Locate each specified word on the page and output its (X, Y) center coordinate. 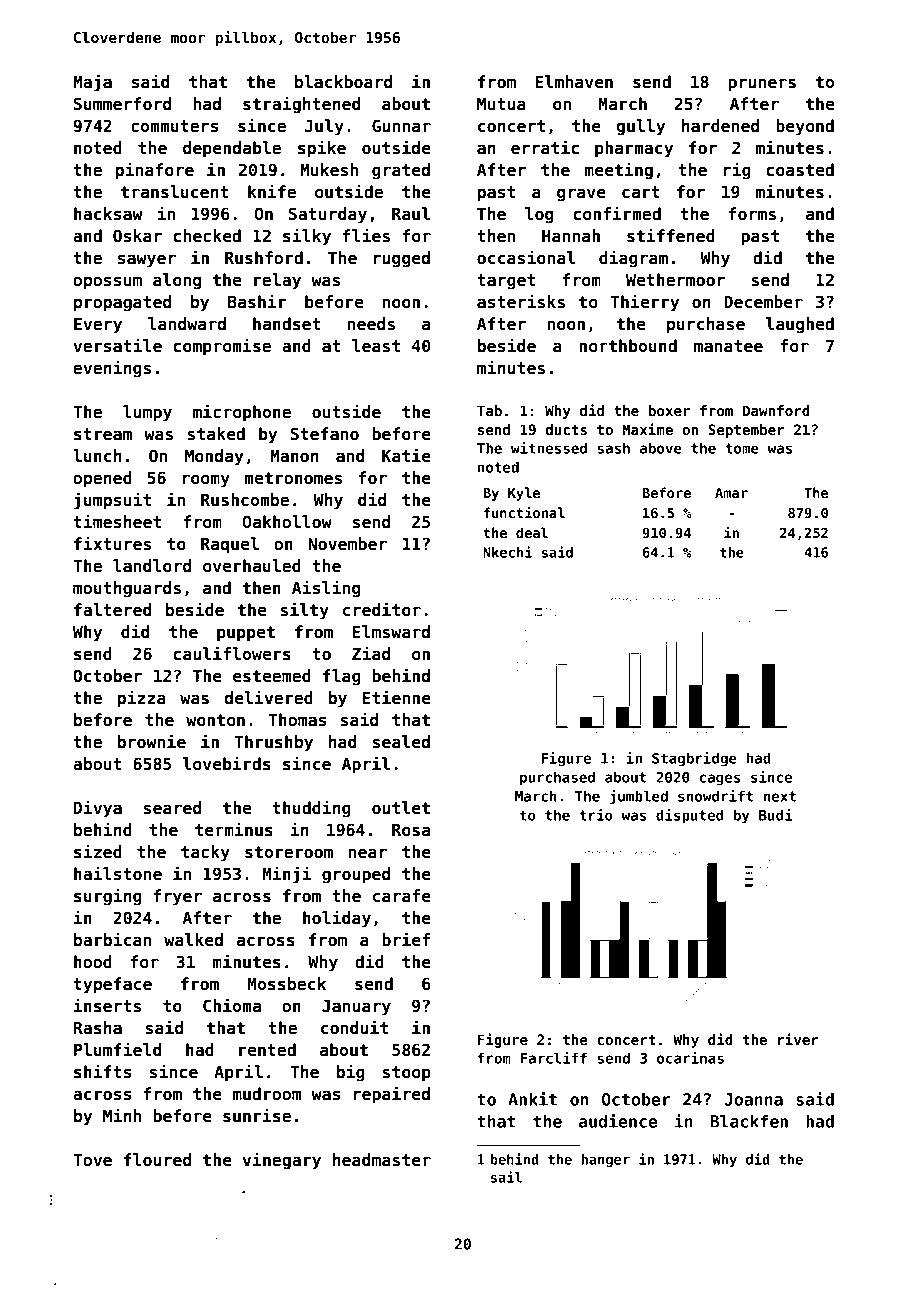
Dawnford (776, 410)
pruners (762, 85)
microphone (242, 413)
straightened (302, 105)
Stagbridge (694, 759)
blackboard (343, 82)
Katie (406, 455)
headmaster (382, 1160)
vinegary (282, 1161)
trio (596, 815)
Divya (98, 809)
